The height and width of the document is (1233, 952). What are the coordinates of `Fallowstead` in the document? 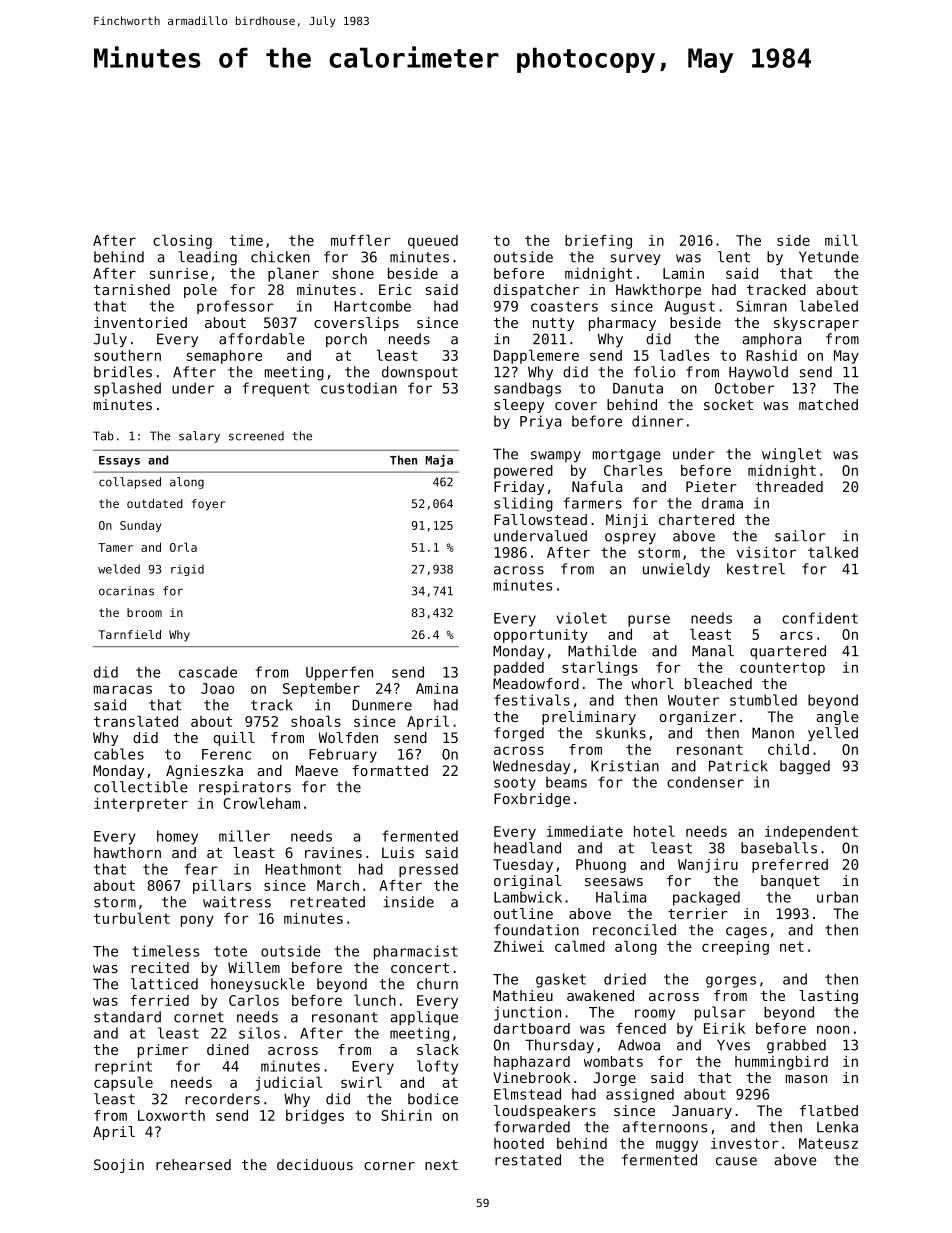 It's located at (540, 519).
